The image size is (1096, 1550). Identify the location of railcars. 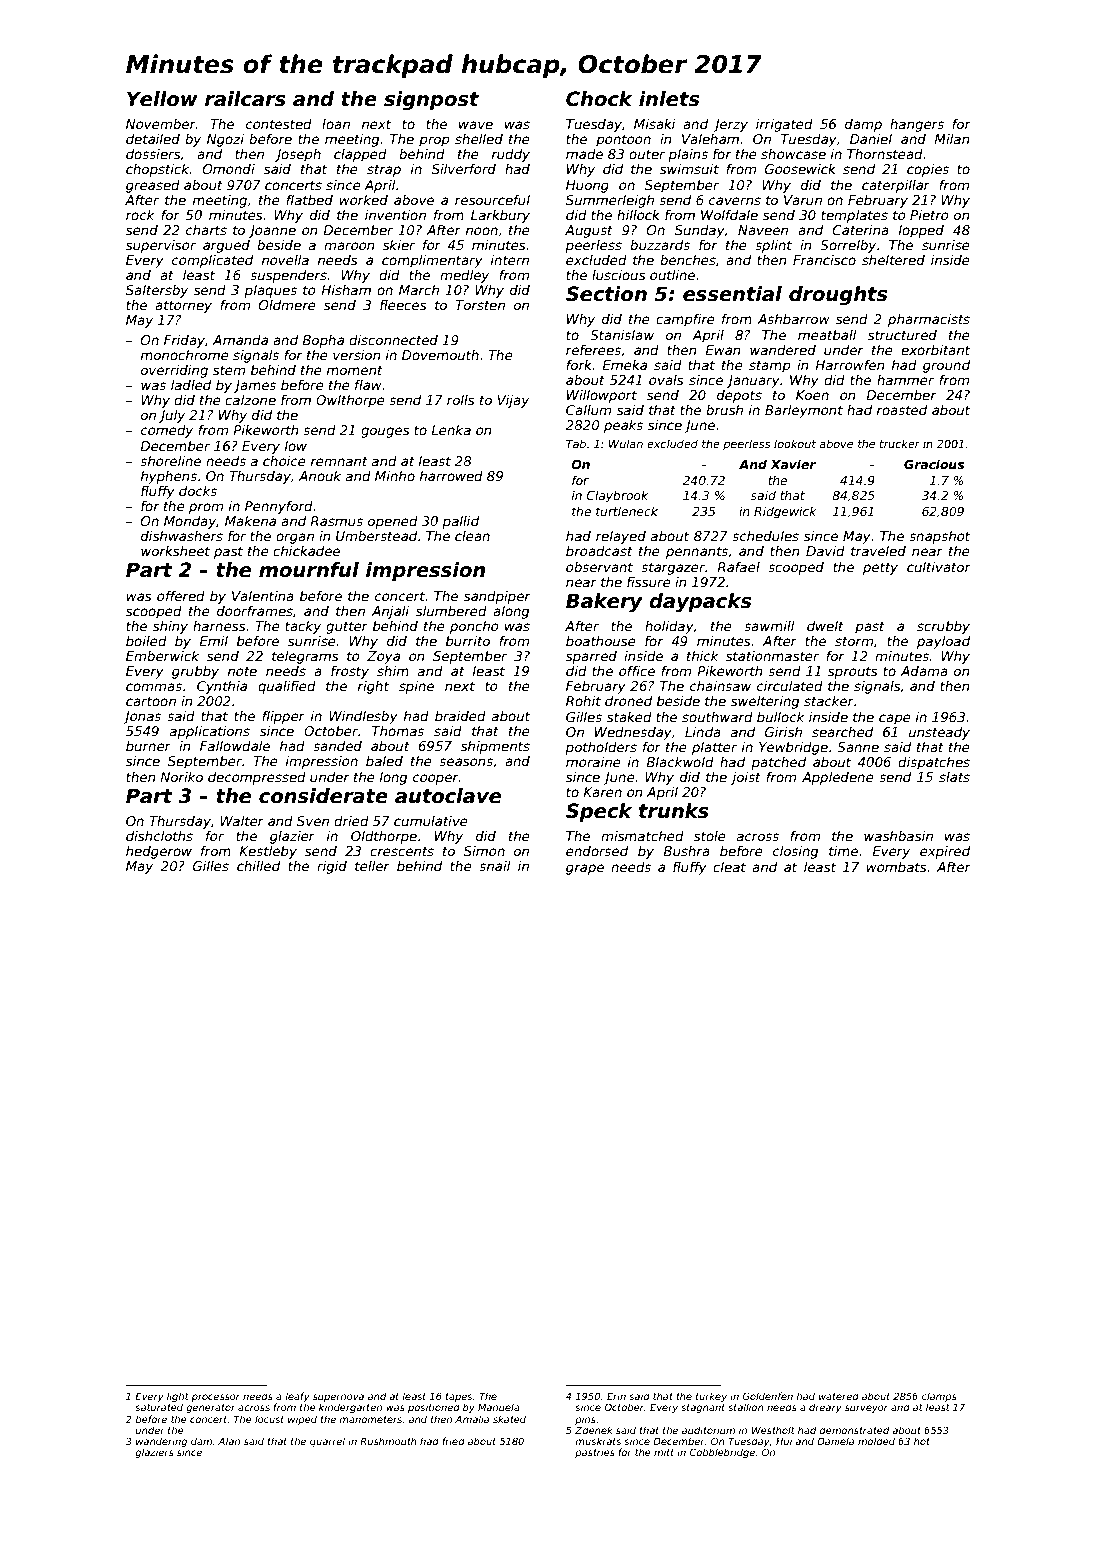
(245, 99).
